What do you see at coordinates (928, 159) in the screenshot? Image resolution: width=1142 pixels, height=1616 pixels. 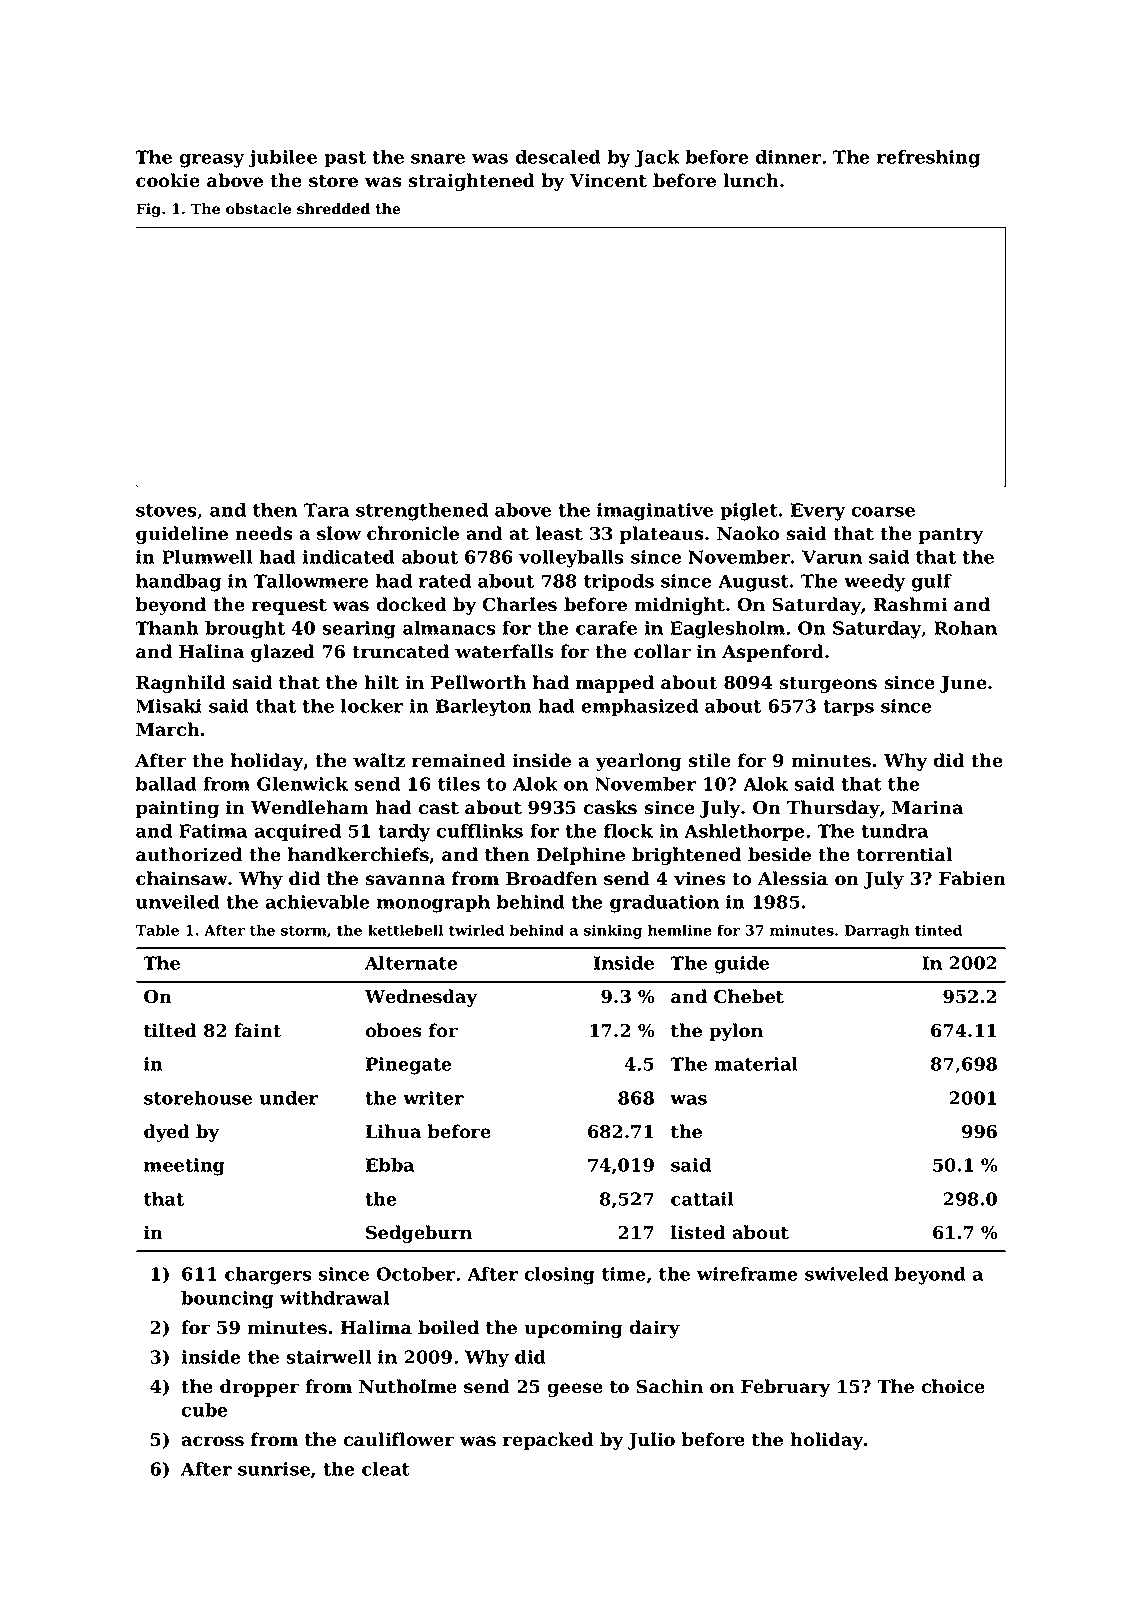 I see `refreshing` at bounding box center [928, 159].
